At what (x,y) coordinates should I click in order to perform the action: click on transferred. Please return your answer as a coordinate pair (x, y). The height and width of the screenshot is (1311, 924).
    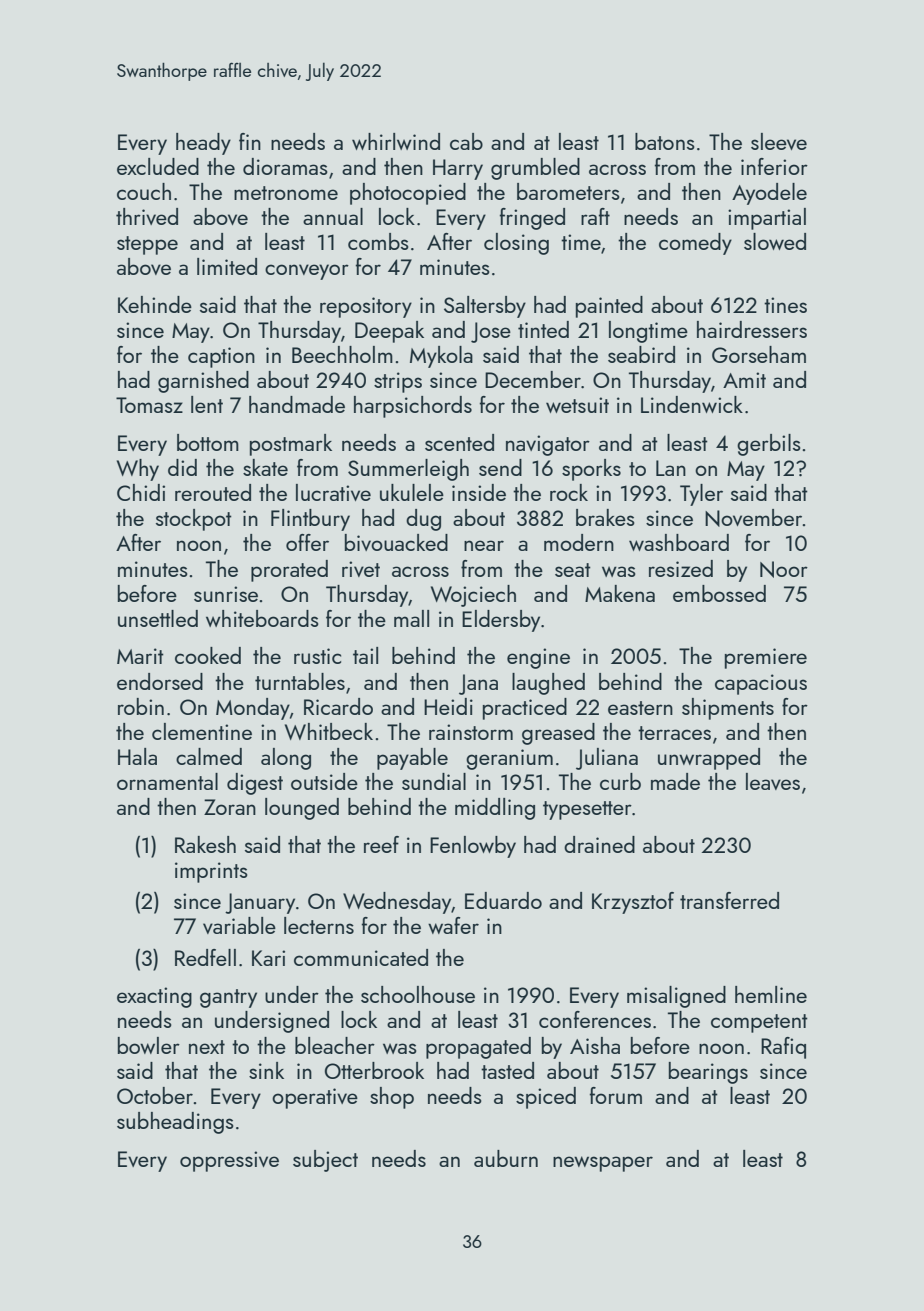
    Looking at the image, I should click on (729, 900).
